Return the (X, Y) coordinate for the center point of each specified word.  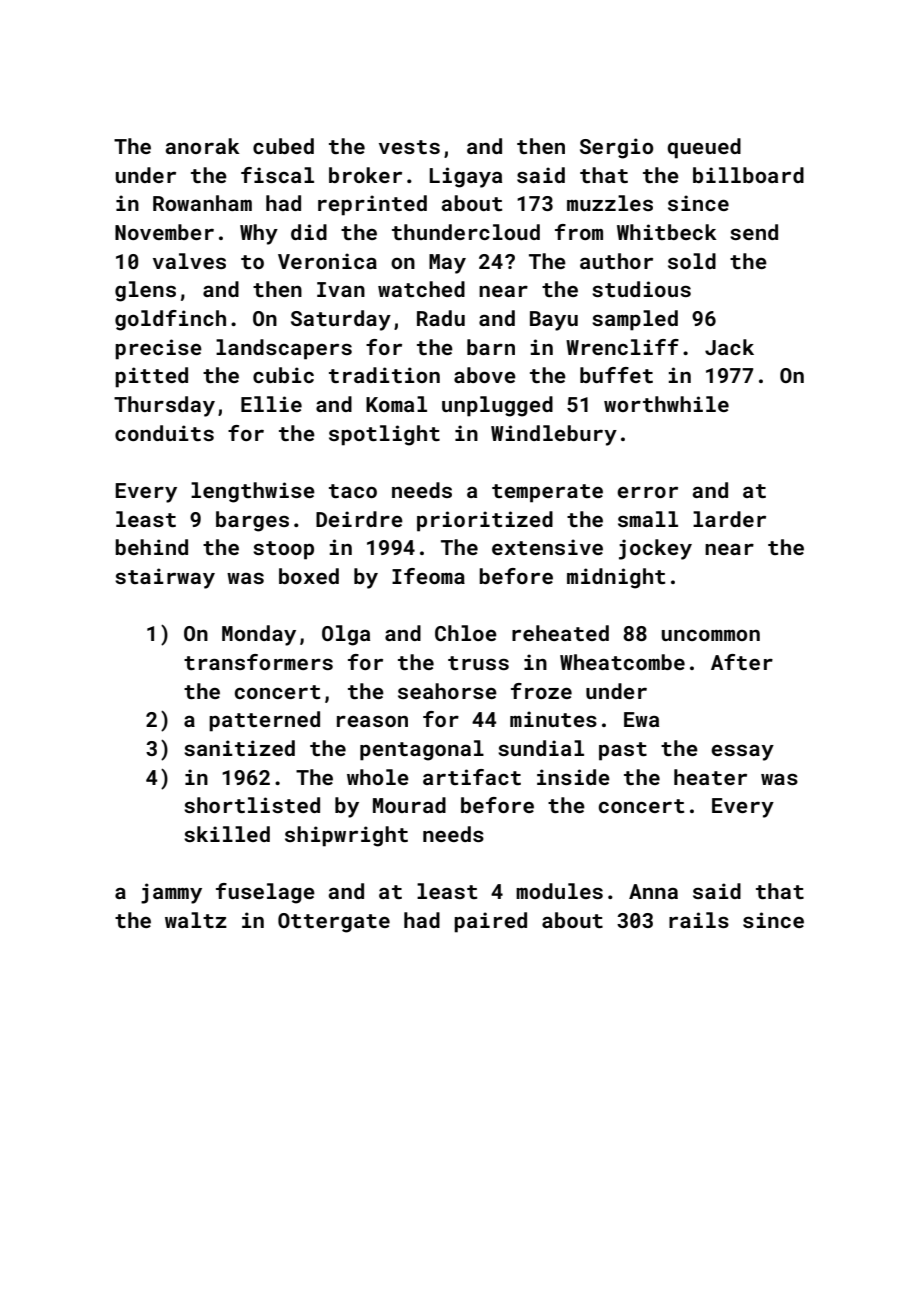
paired (490, 922)
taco (353, 491)
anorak (203, 146)
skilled (227, 834)
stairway (165, 578)
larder (729, 519)
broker (365, 175)
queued (704, 148)
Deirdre (359, 519)
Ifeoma (428, 576)
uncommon (711, 635)
